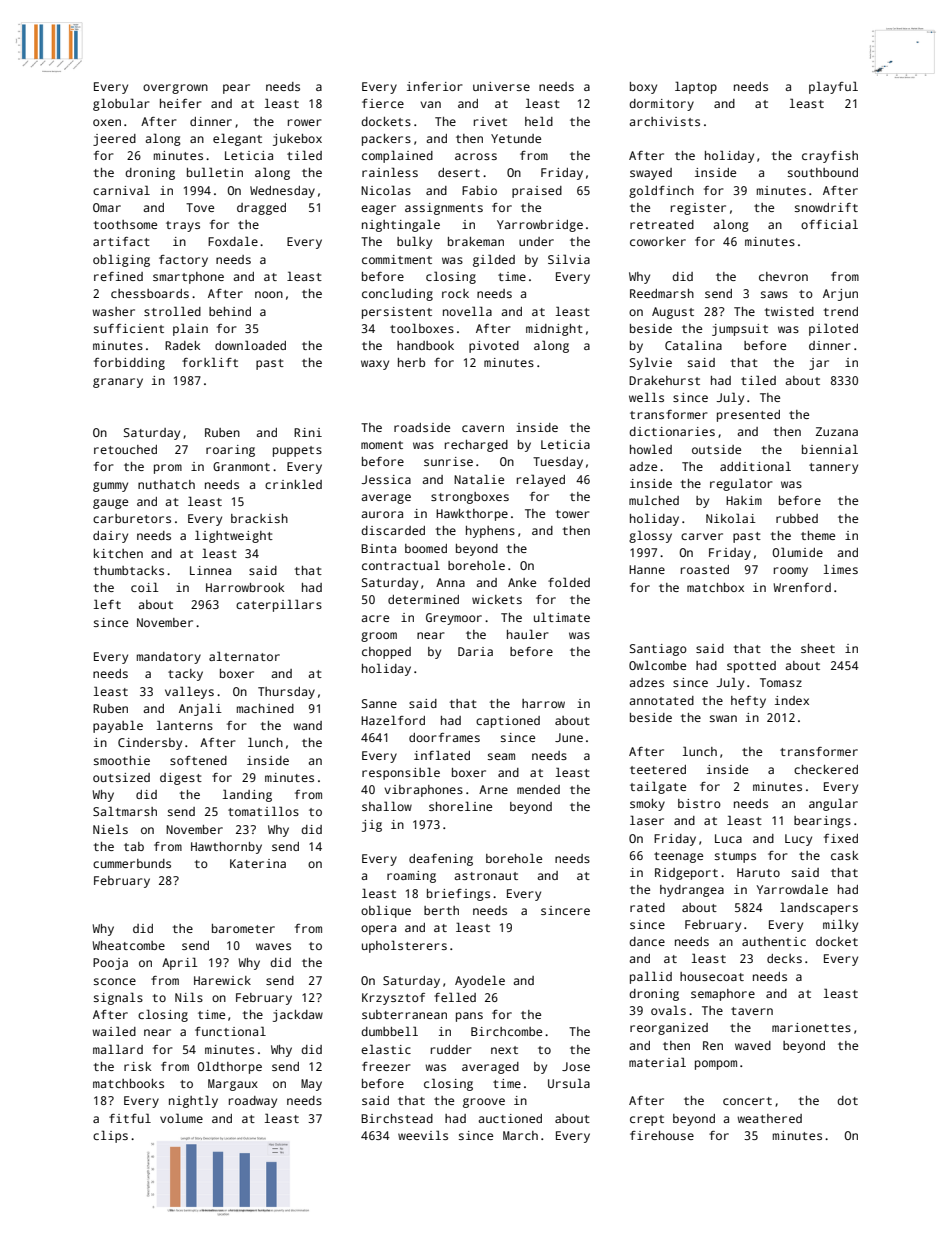 The height and width of the page is (1233, 952). What do you see at coordinates (692, 891) in the page?
I see `hydrangea` at bounding box center [692, 891].
